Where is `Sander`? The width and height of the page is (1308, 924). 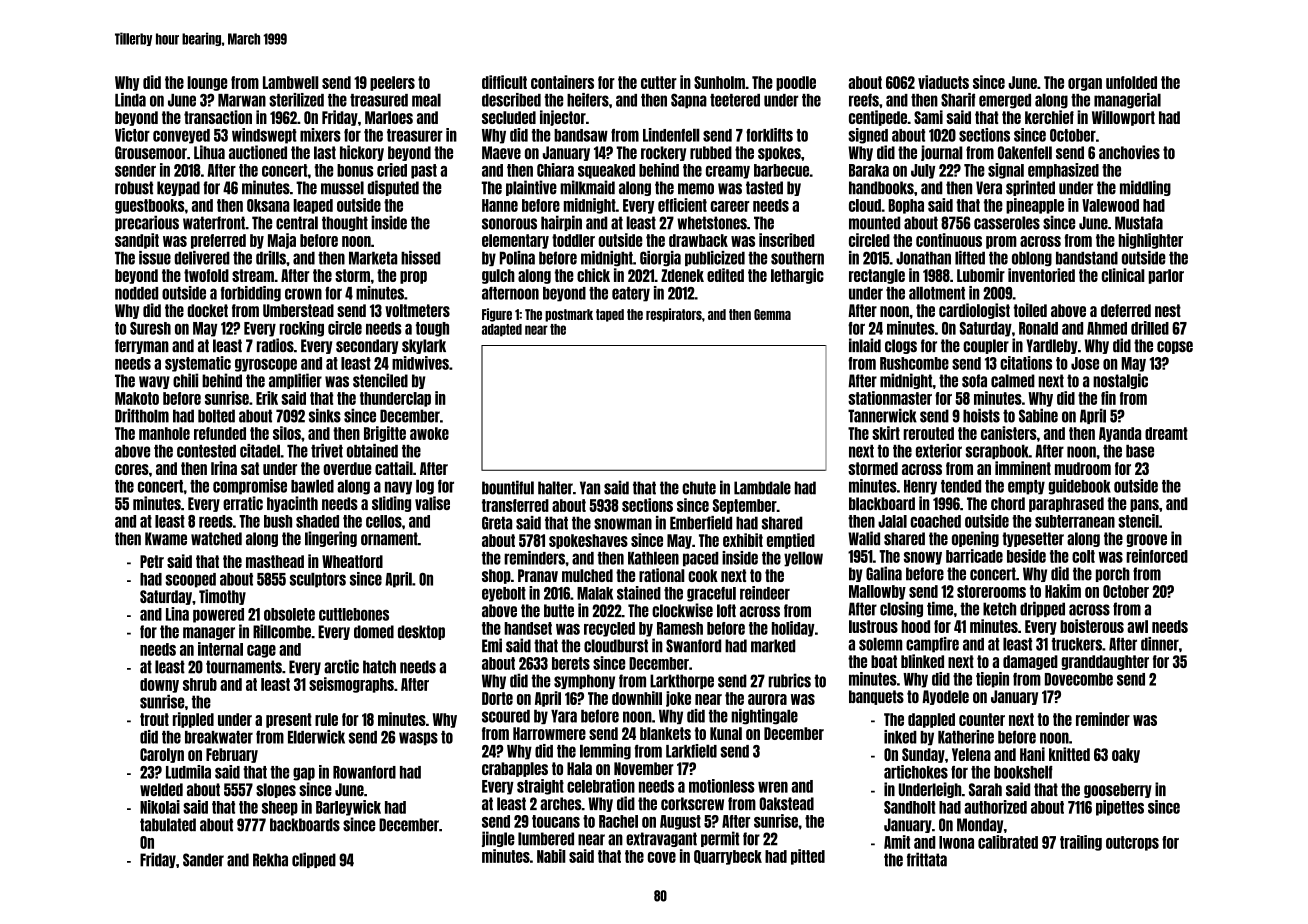 Sander is located at coordinates (203, 860).
